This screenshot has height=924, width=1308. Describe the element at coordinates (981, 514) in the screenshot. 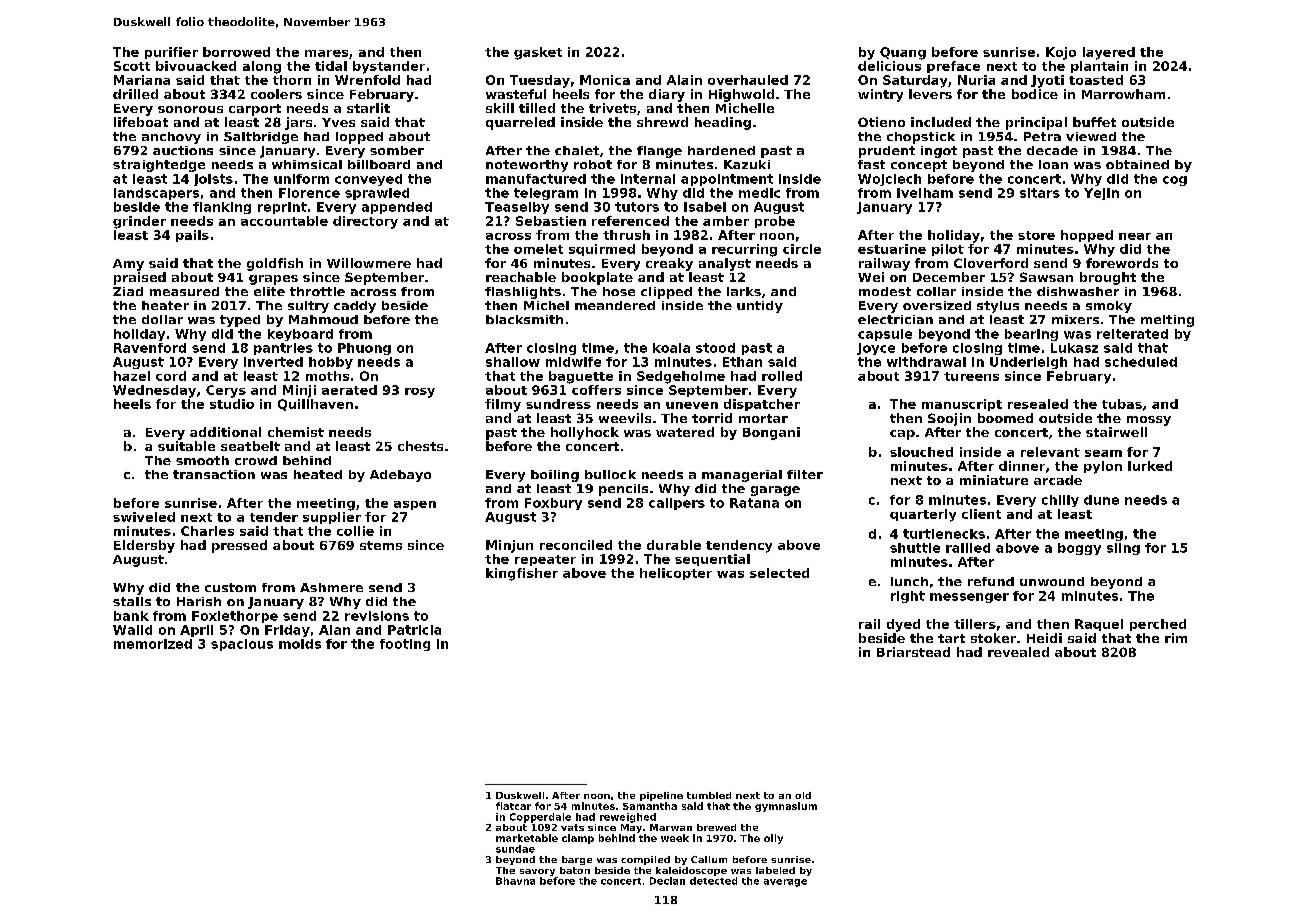

I see `client` at that location.
